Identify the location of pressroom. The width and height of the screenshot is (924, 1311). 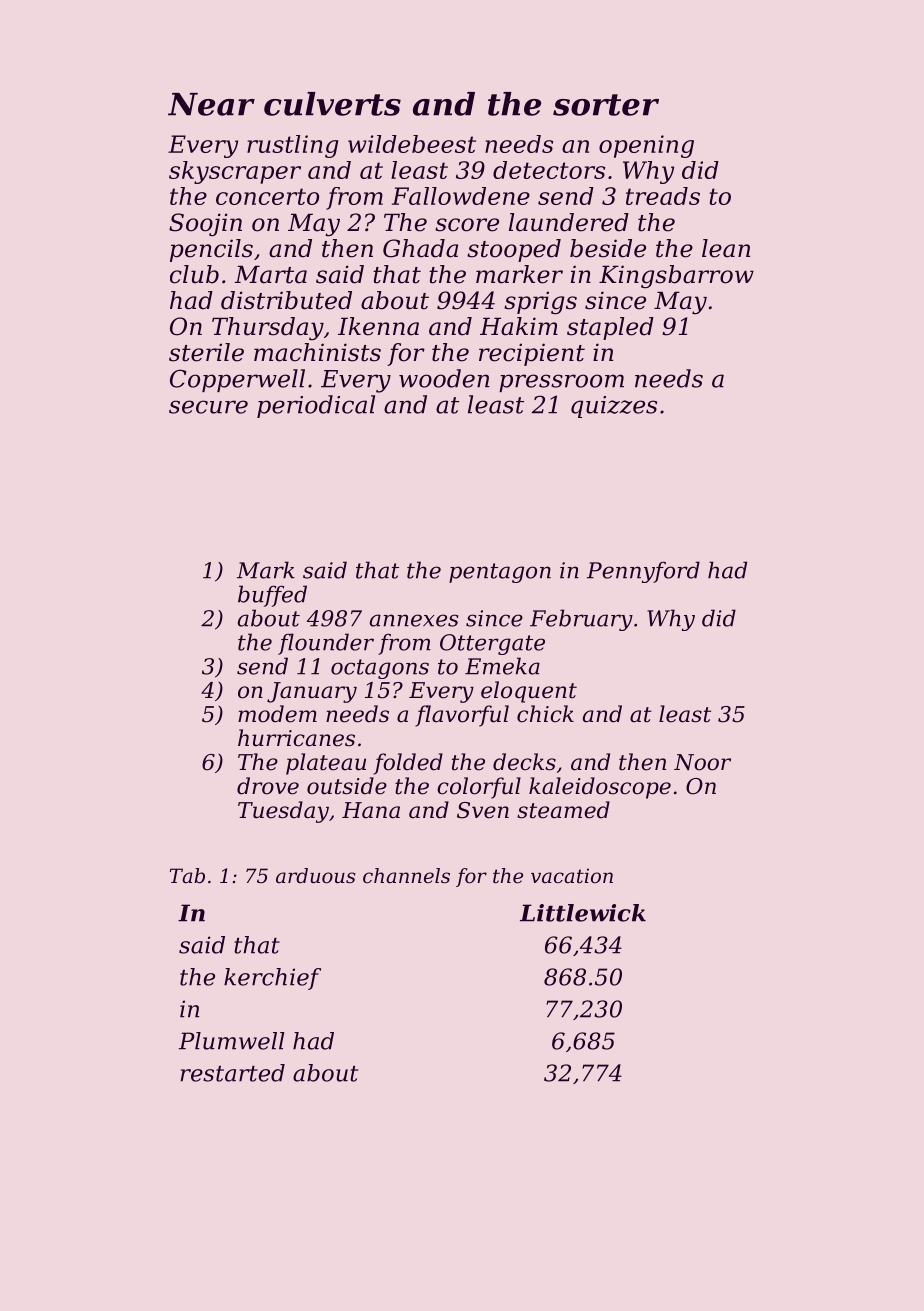
(561, 383).
